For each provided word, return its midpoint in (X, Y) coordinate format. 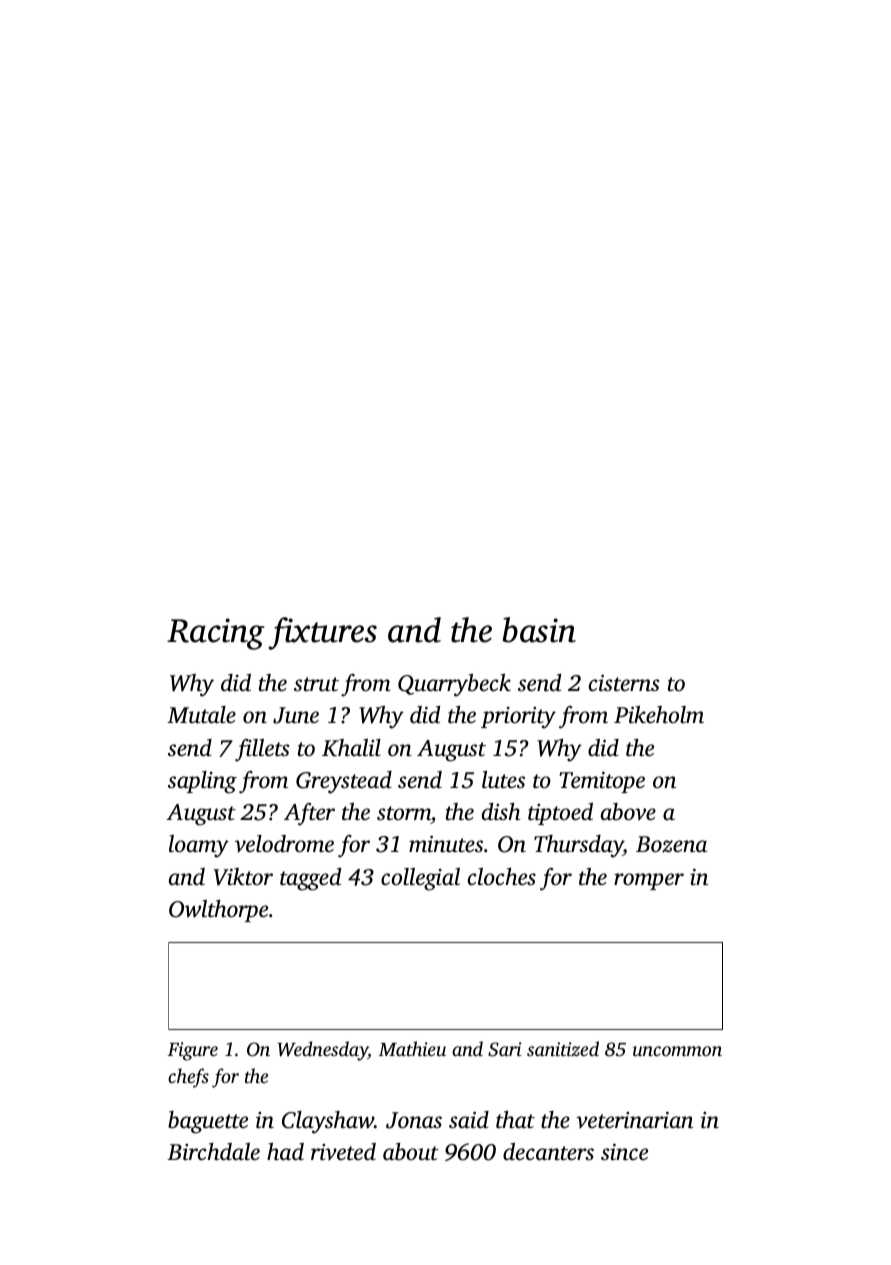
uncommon (677, 1051)
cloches (502, 877)
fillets (262, 750)
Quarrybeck (454, 685)
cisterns (624, 683)
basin (539, 630)
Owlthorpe (218, 911)
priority (518, 718)
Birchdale (213, 1152)
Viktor (243, 877)
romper (649, 881)
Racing (216, 634)
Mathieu (412, 1048)
